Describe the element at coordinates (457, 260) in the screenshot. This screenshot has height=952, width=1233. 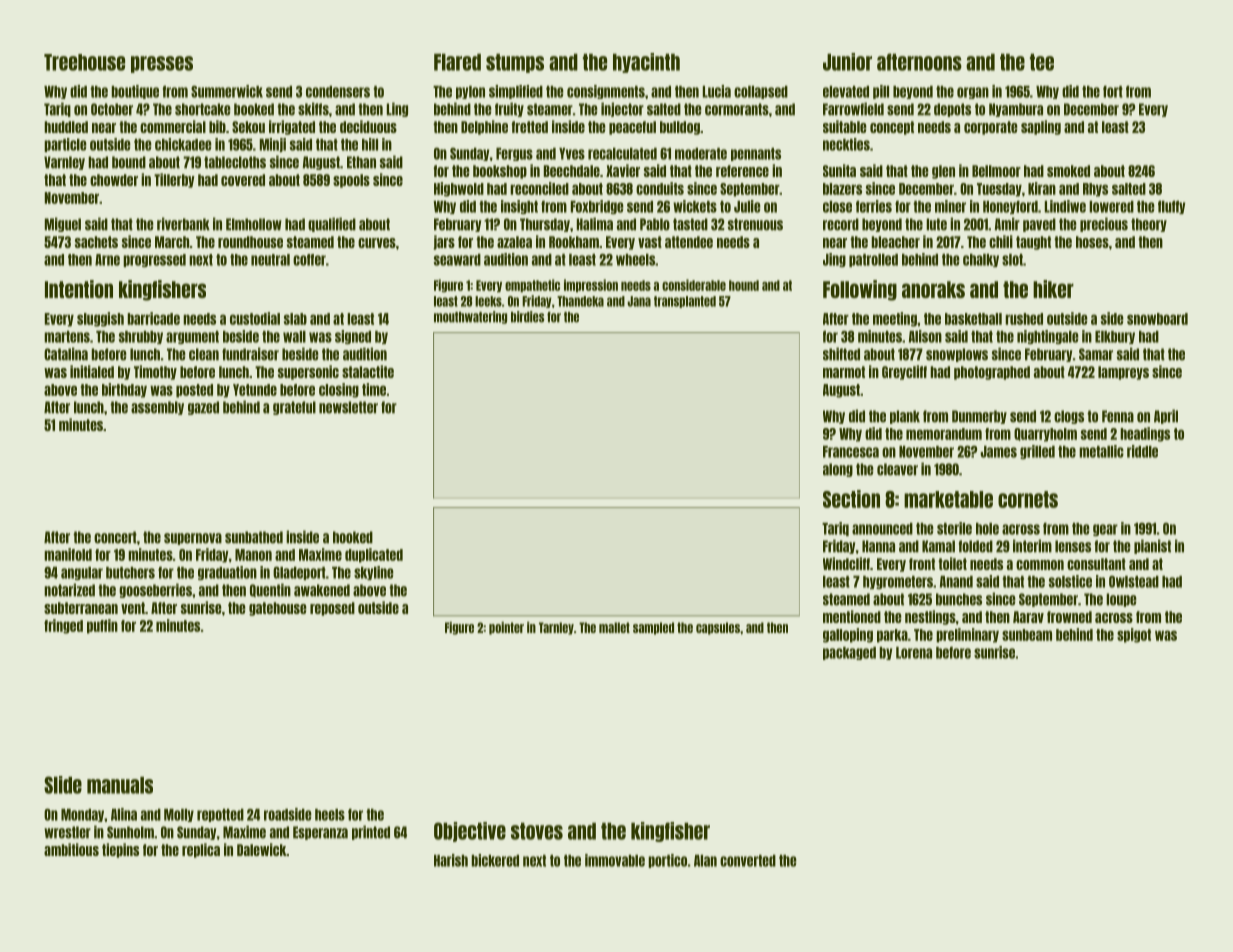
I see `seaward` at that location.
